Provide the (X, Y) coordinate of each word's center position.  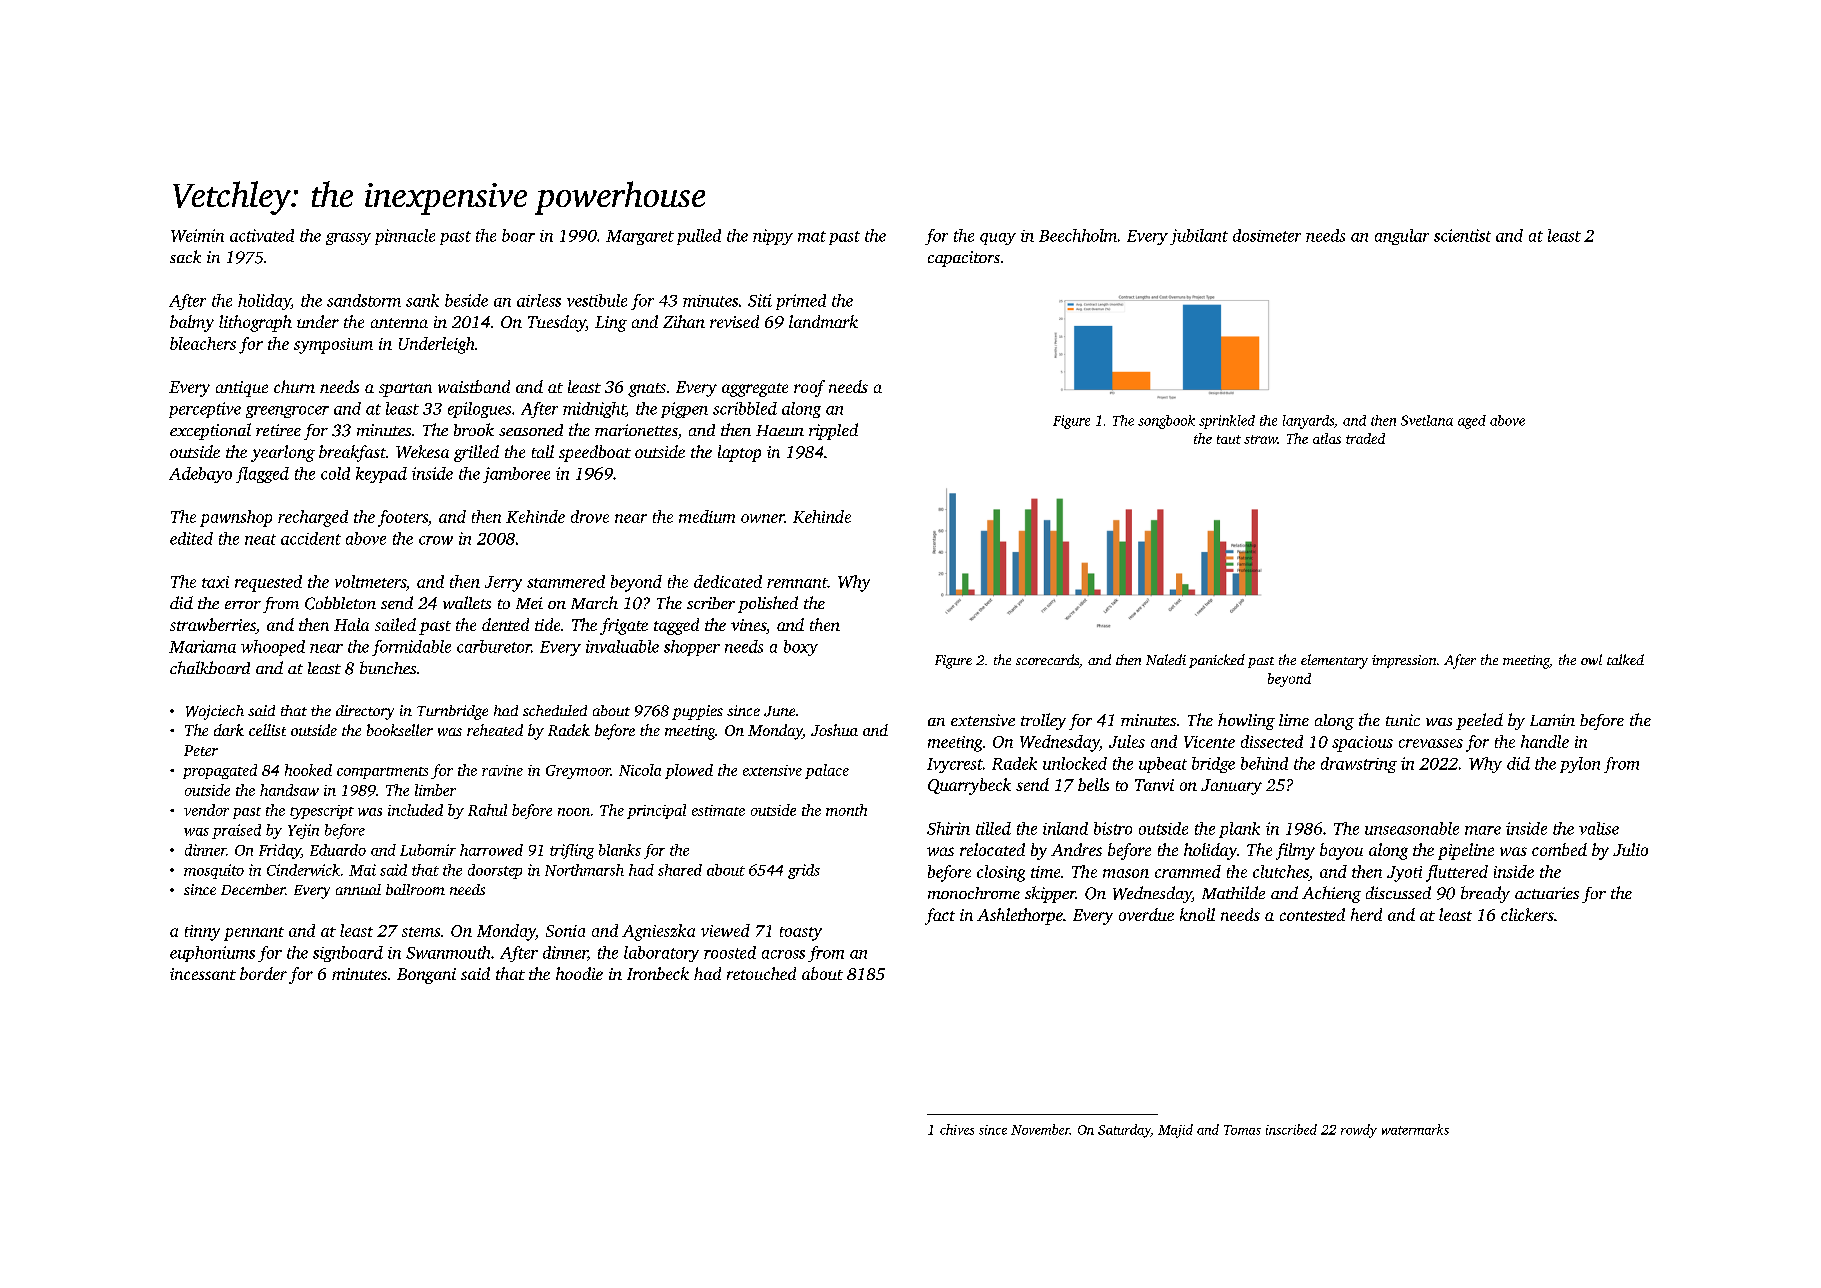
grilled (476, 453)
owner (762, 518)
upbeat (1163, 765)
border (263, 973)
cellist (267, 730)
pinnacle (405, 237)
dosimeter (1267, 235)
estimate (718, 810)
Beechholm (1078, 235)
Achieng (1331, 894)
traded (1365, 438)
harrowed (491, 850)
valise (1599, 828)
